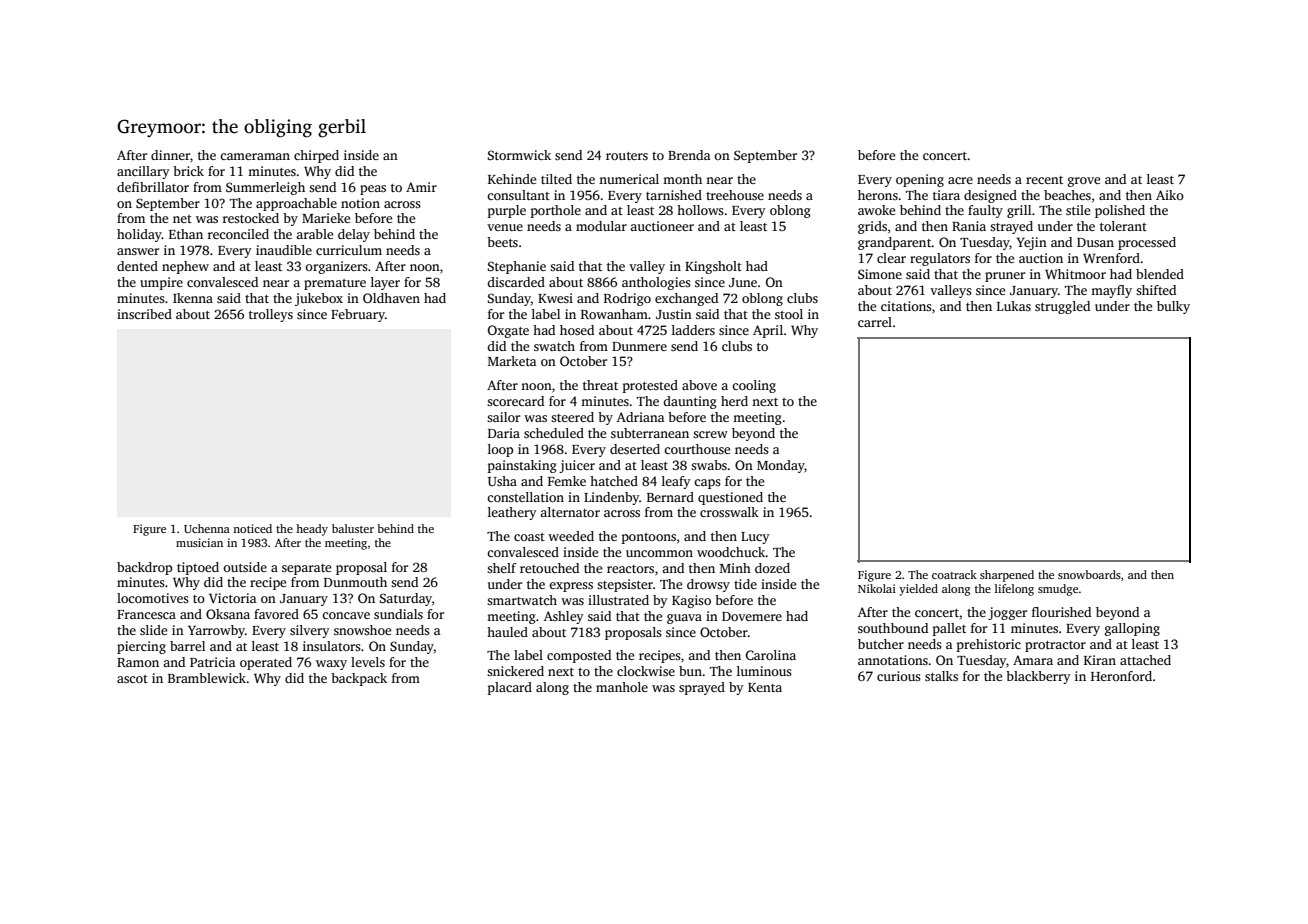 This screenshot has width=1308, height=924. Describe the element at coordinates (700, 210) in the screenshot. I see `hollows` at that location.
